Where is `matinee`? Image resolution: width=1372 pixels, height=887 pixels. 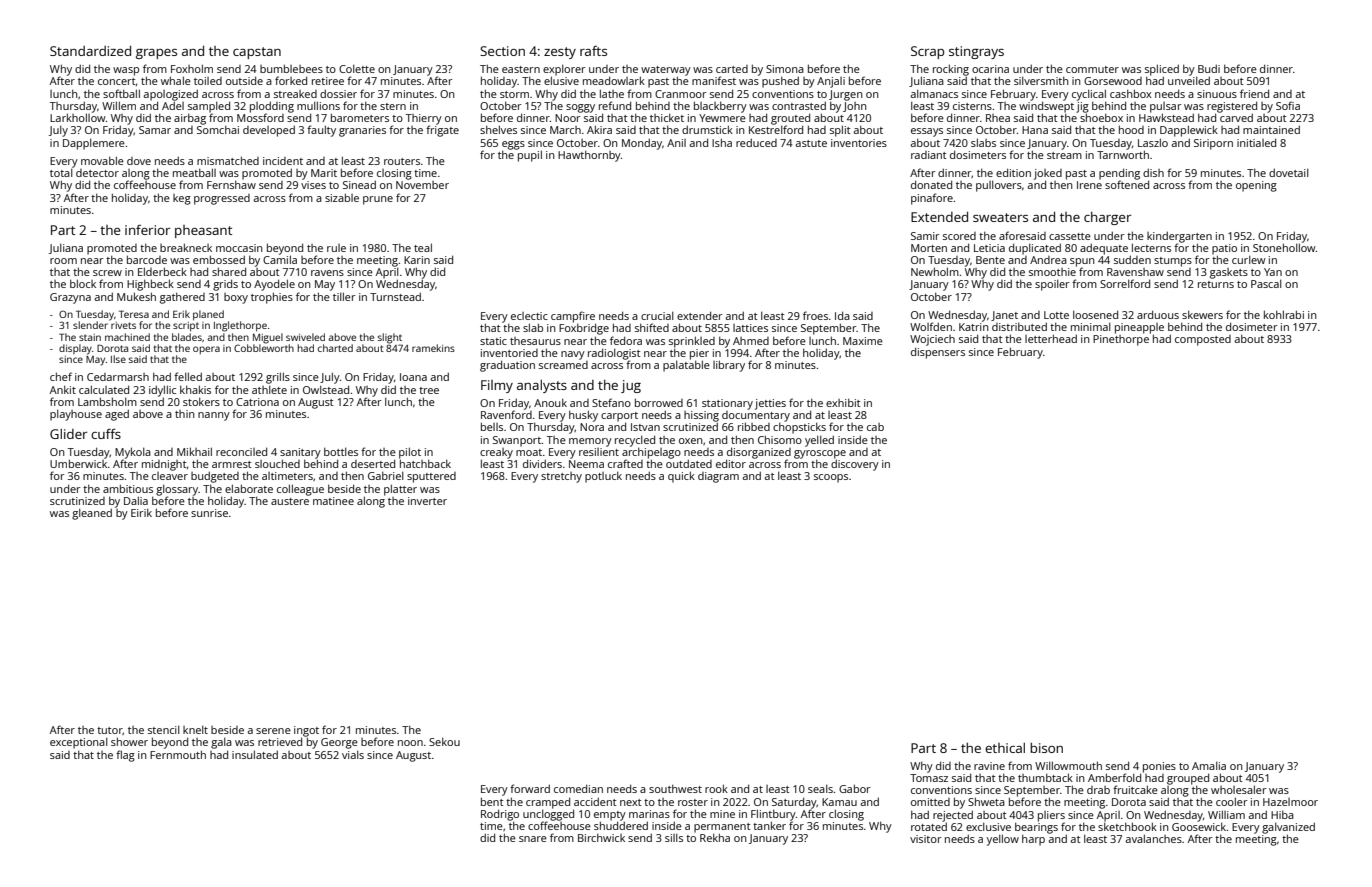 matinee is located at coordinates (333, 501).
